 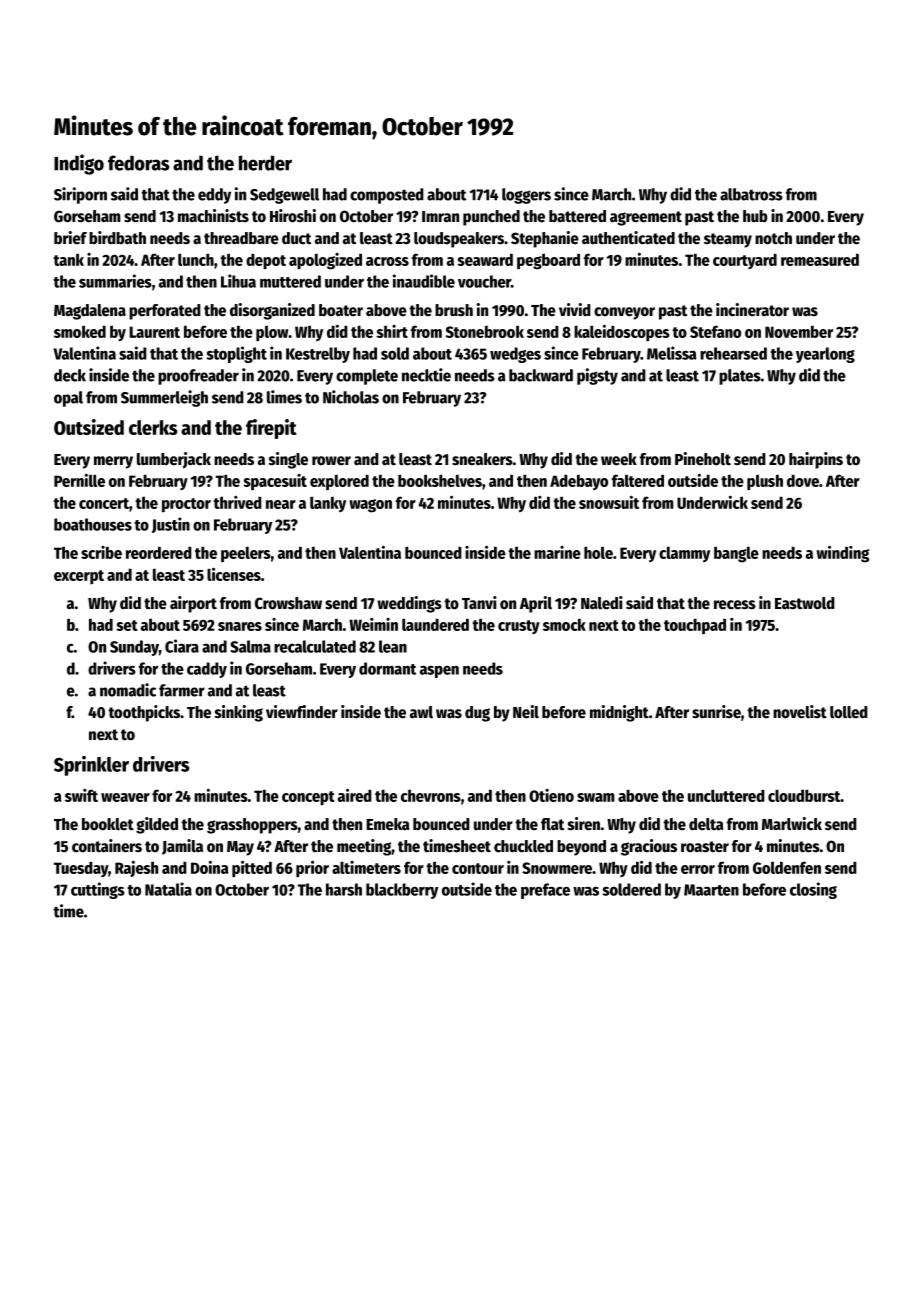 What do you see at coordinates (526, 712) in the screenshot?
I see `Neil` at bounding box center [526, 712].
